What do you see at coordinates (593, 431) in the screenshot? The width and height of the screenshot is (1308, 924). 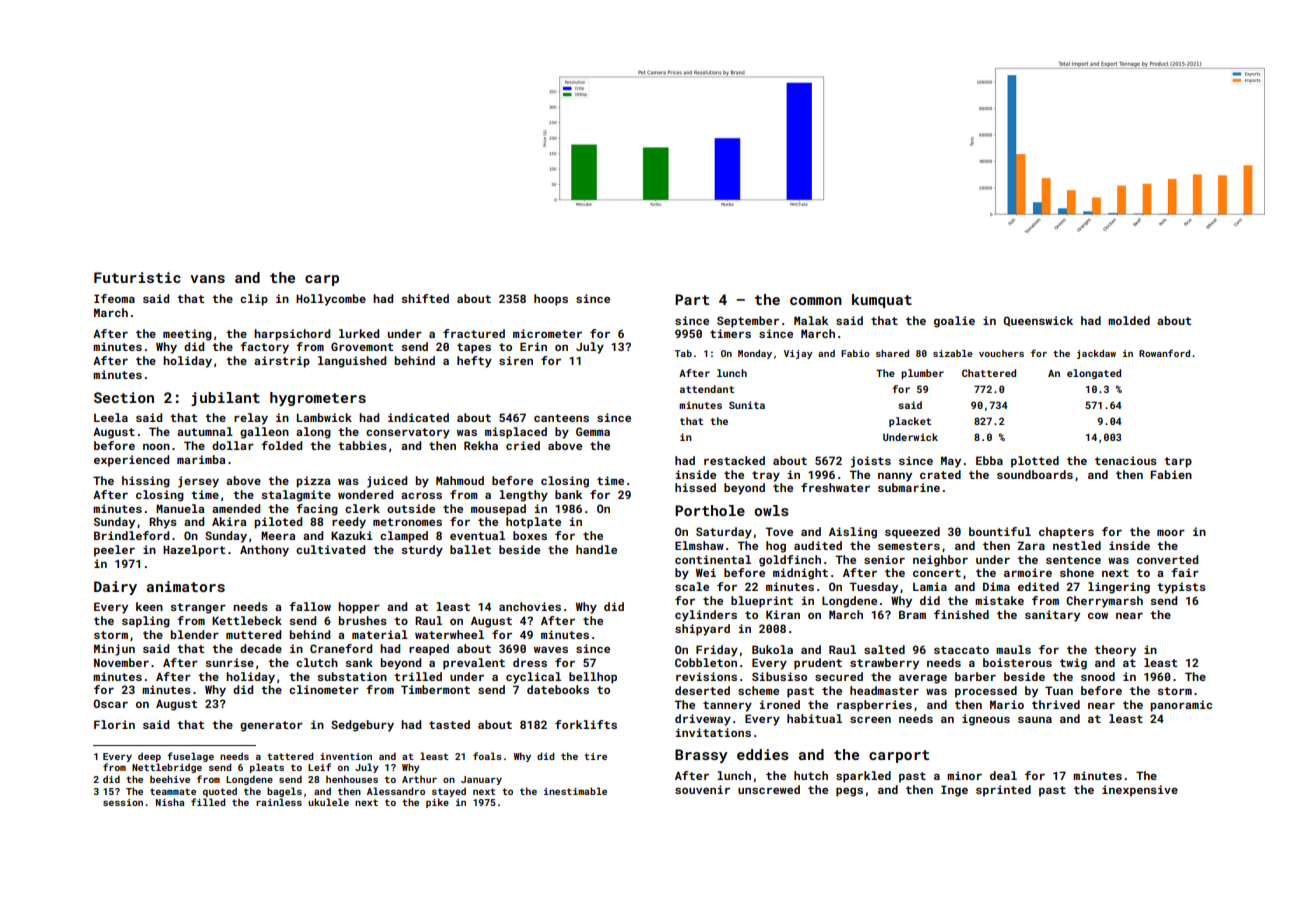 I see `Gemma` at bounding box center [593, 431].
